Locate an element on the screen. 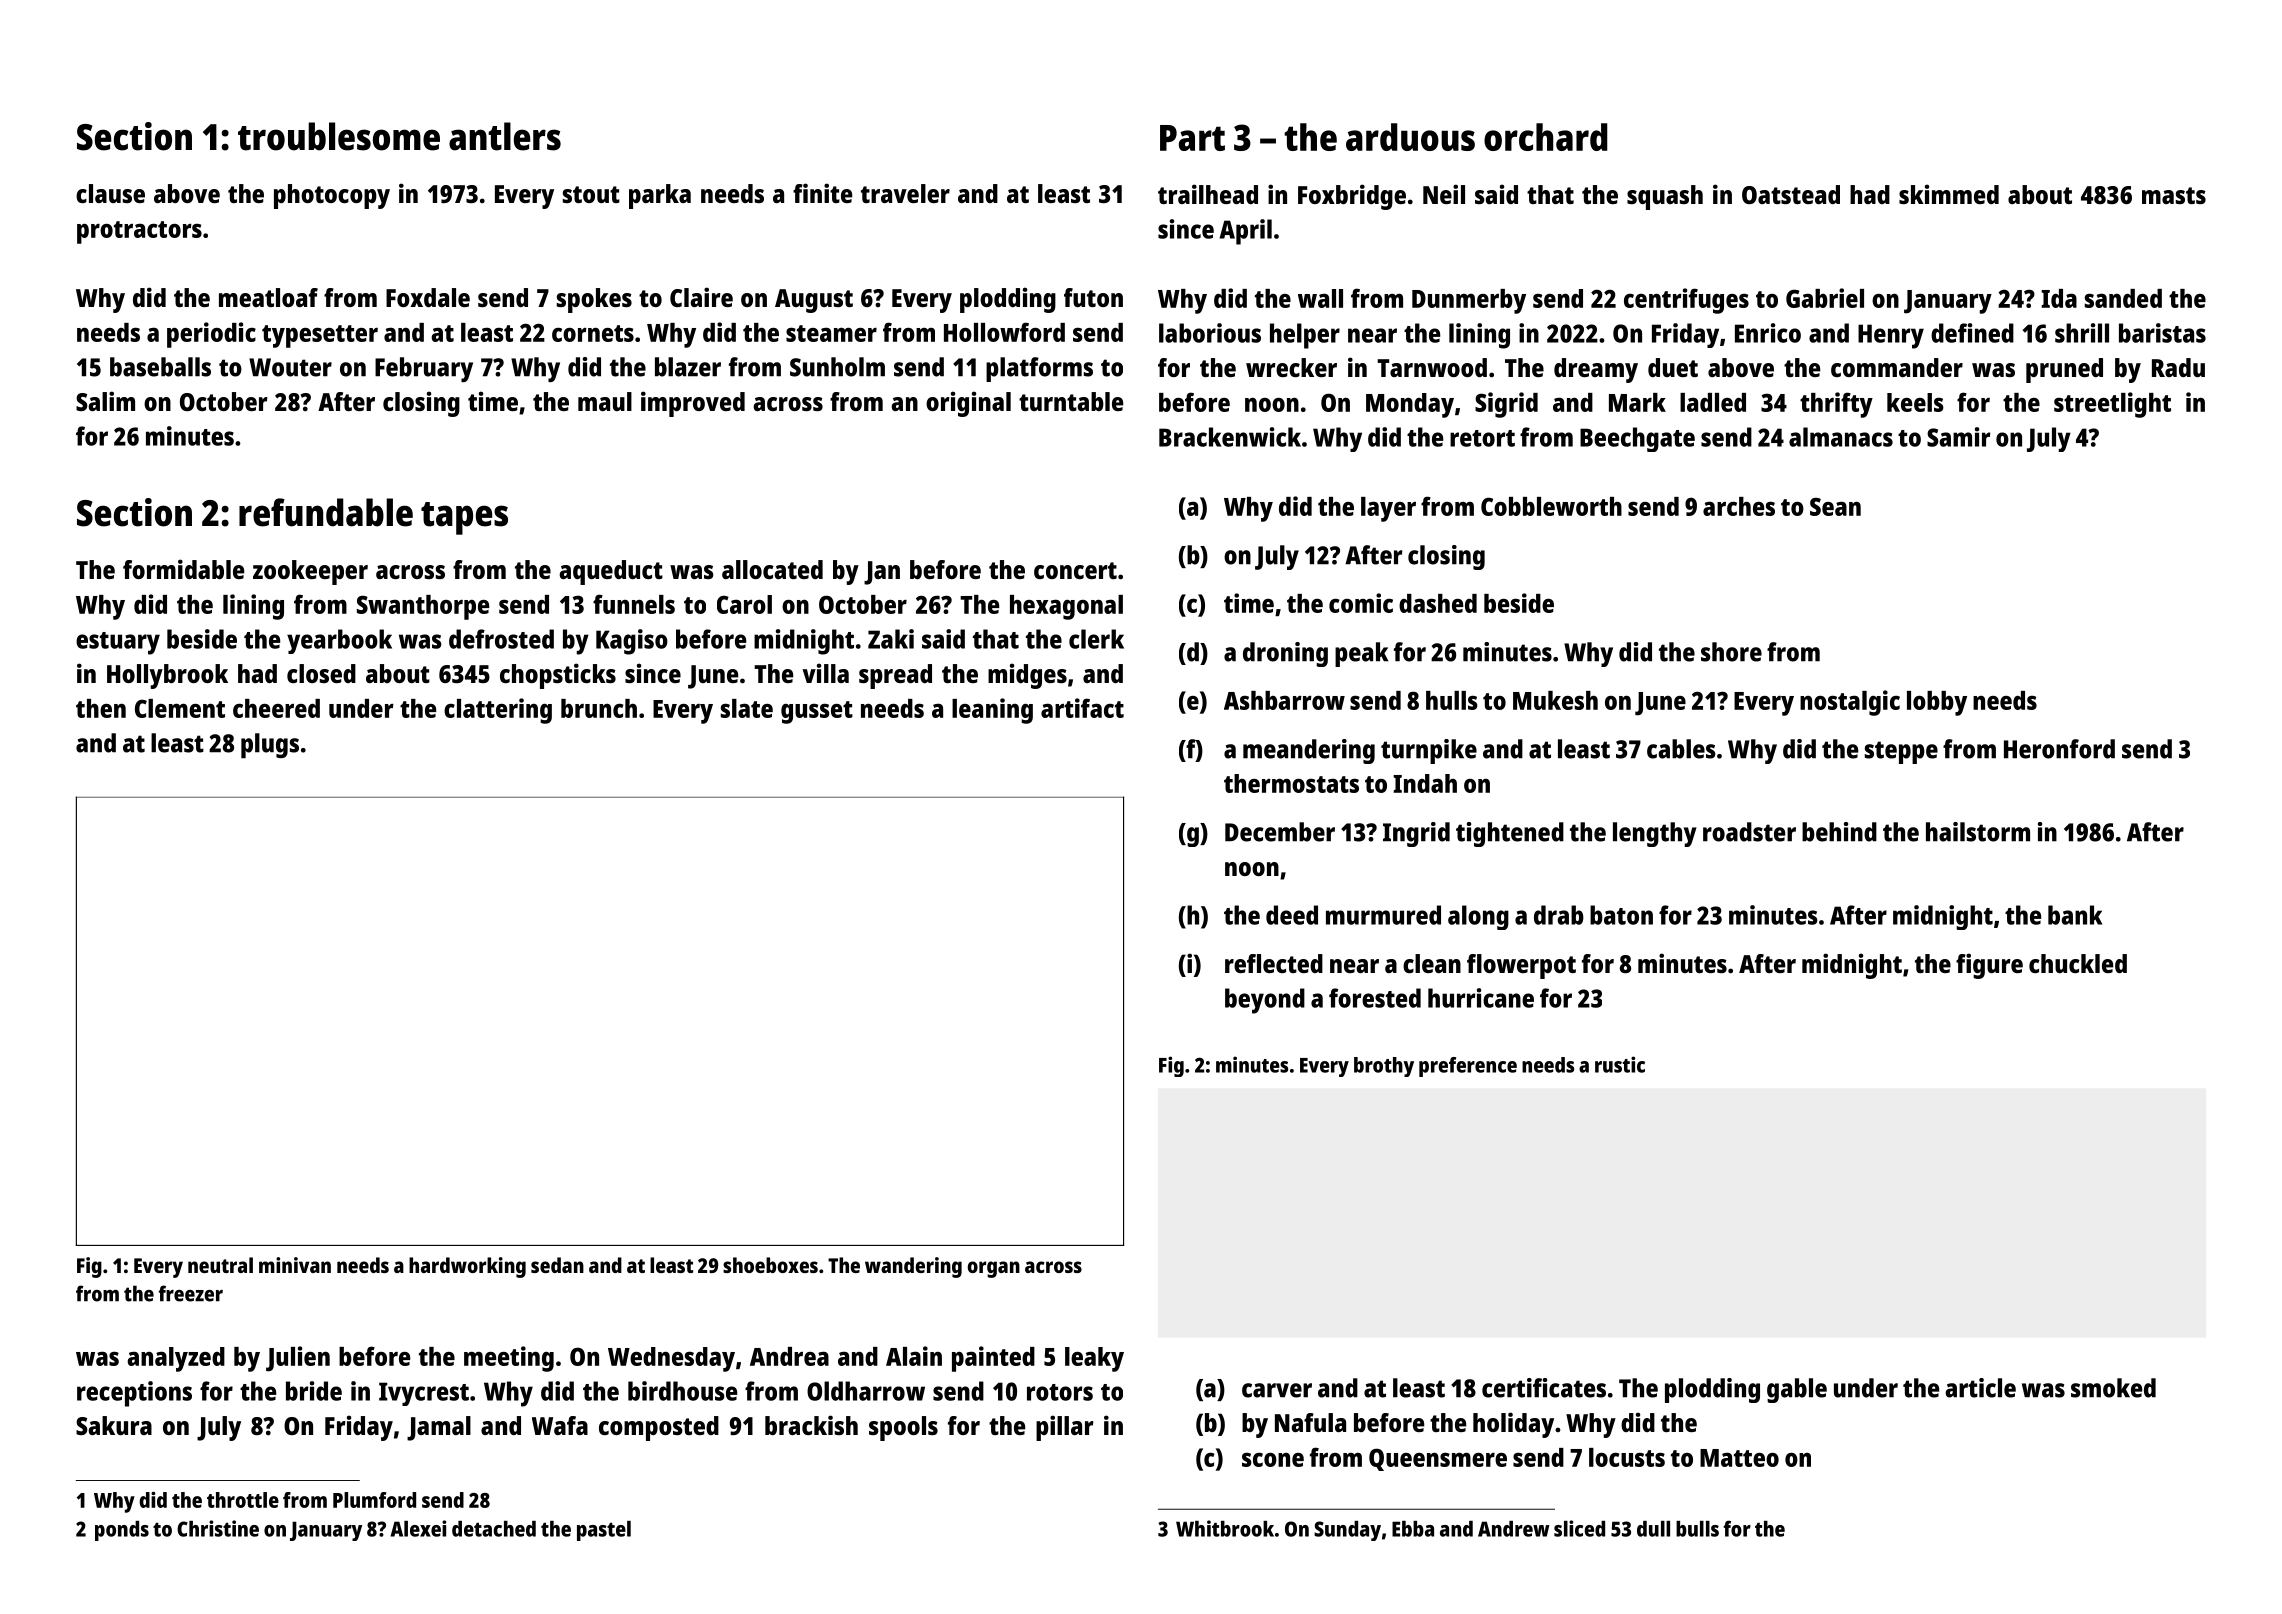 The height and width of the screenshot is (1614, 2282). bulls is located at coordinates (1697, 1529).
